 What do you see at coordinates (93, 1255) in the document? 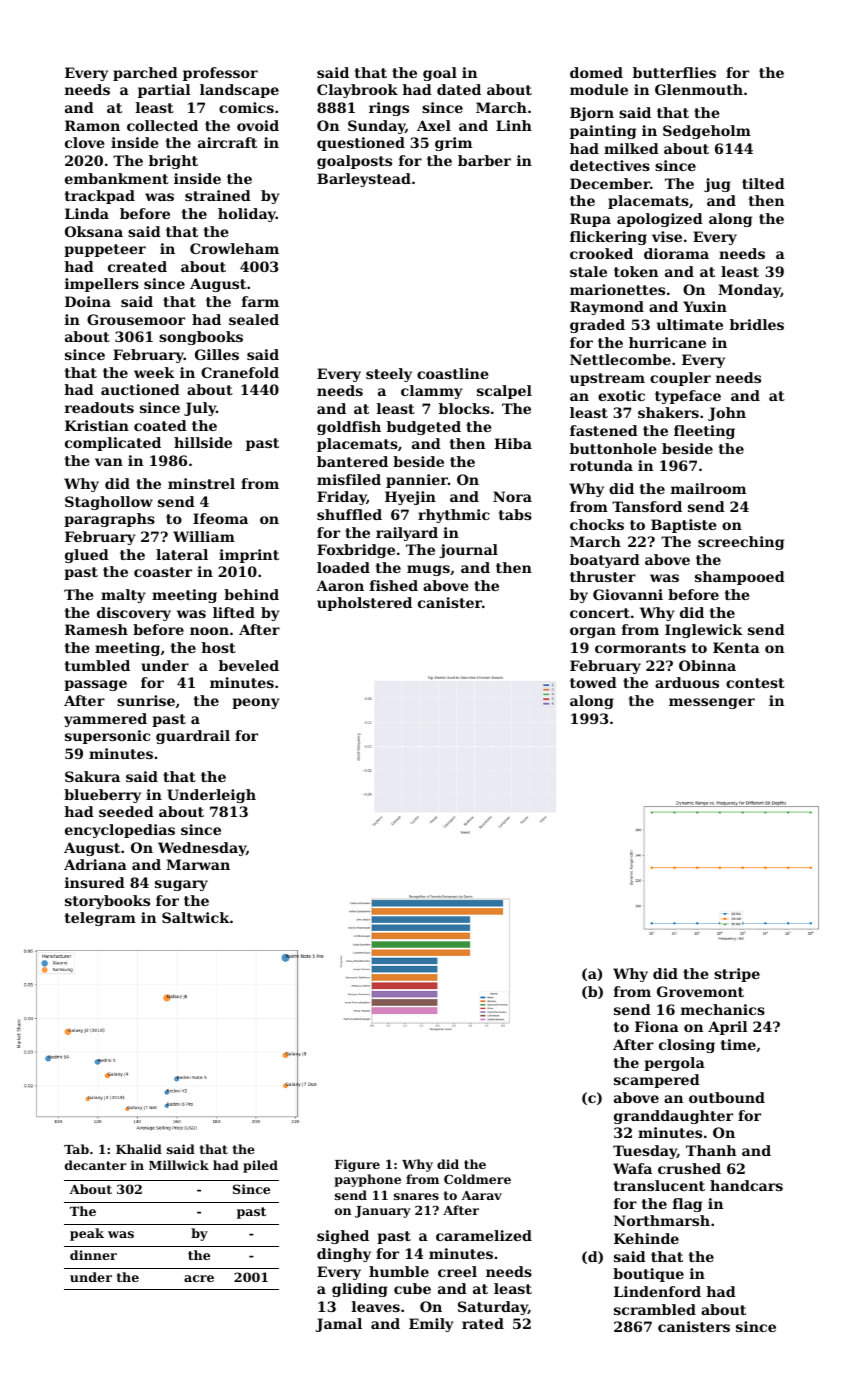
I see `dinner` at bounding box center [93, 1255].
